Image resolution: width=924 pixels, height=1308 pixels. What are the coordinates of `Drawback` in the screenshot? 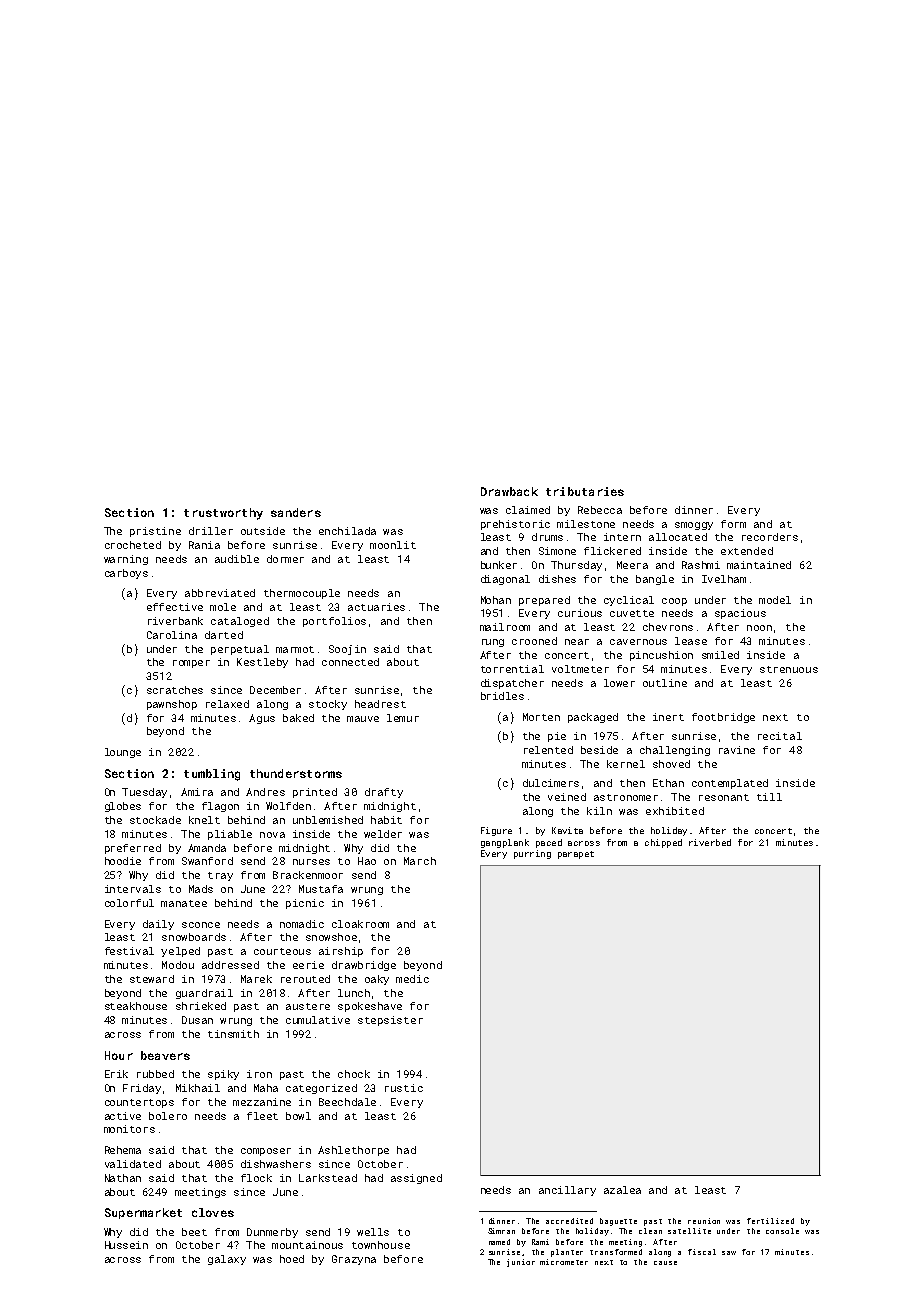 It's located at (509, 491).
